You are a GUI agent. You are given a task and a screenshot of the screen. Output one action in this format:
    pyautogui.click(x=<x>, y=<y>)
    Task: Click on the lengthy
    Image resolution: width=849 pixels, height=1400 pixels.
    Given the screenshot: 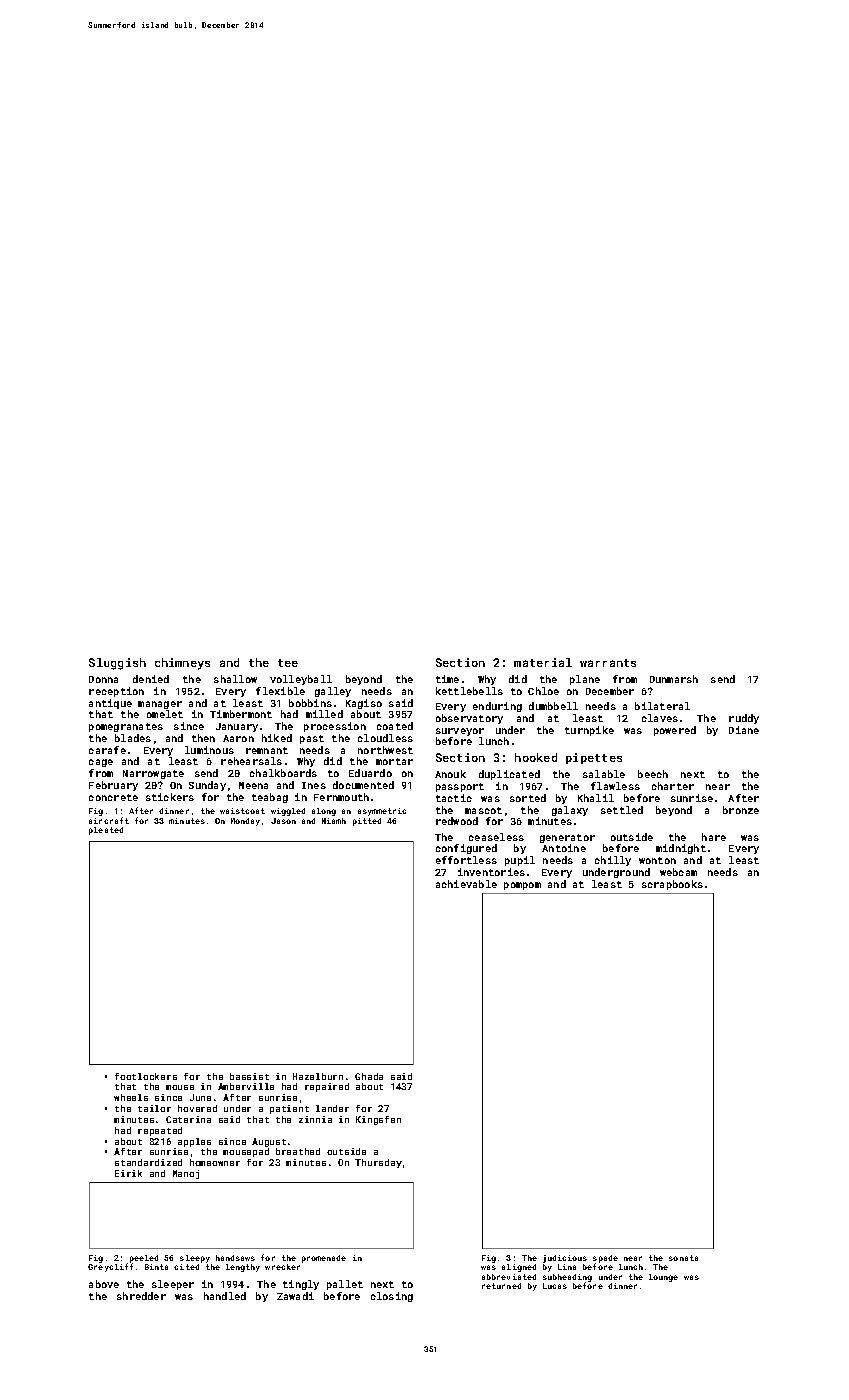 What is the action you would take?
    pyautogui.click(x=243, y=1268)
